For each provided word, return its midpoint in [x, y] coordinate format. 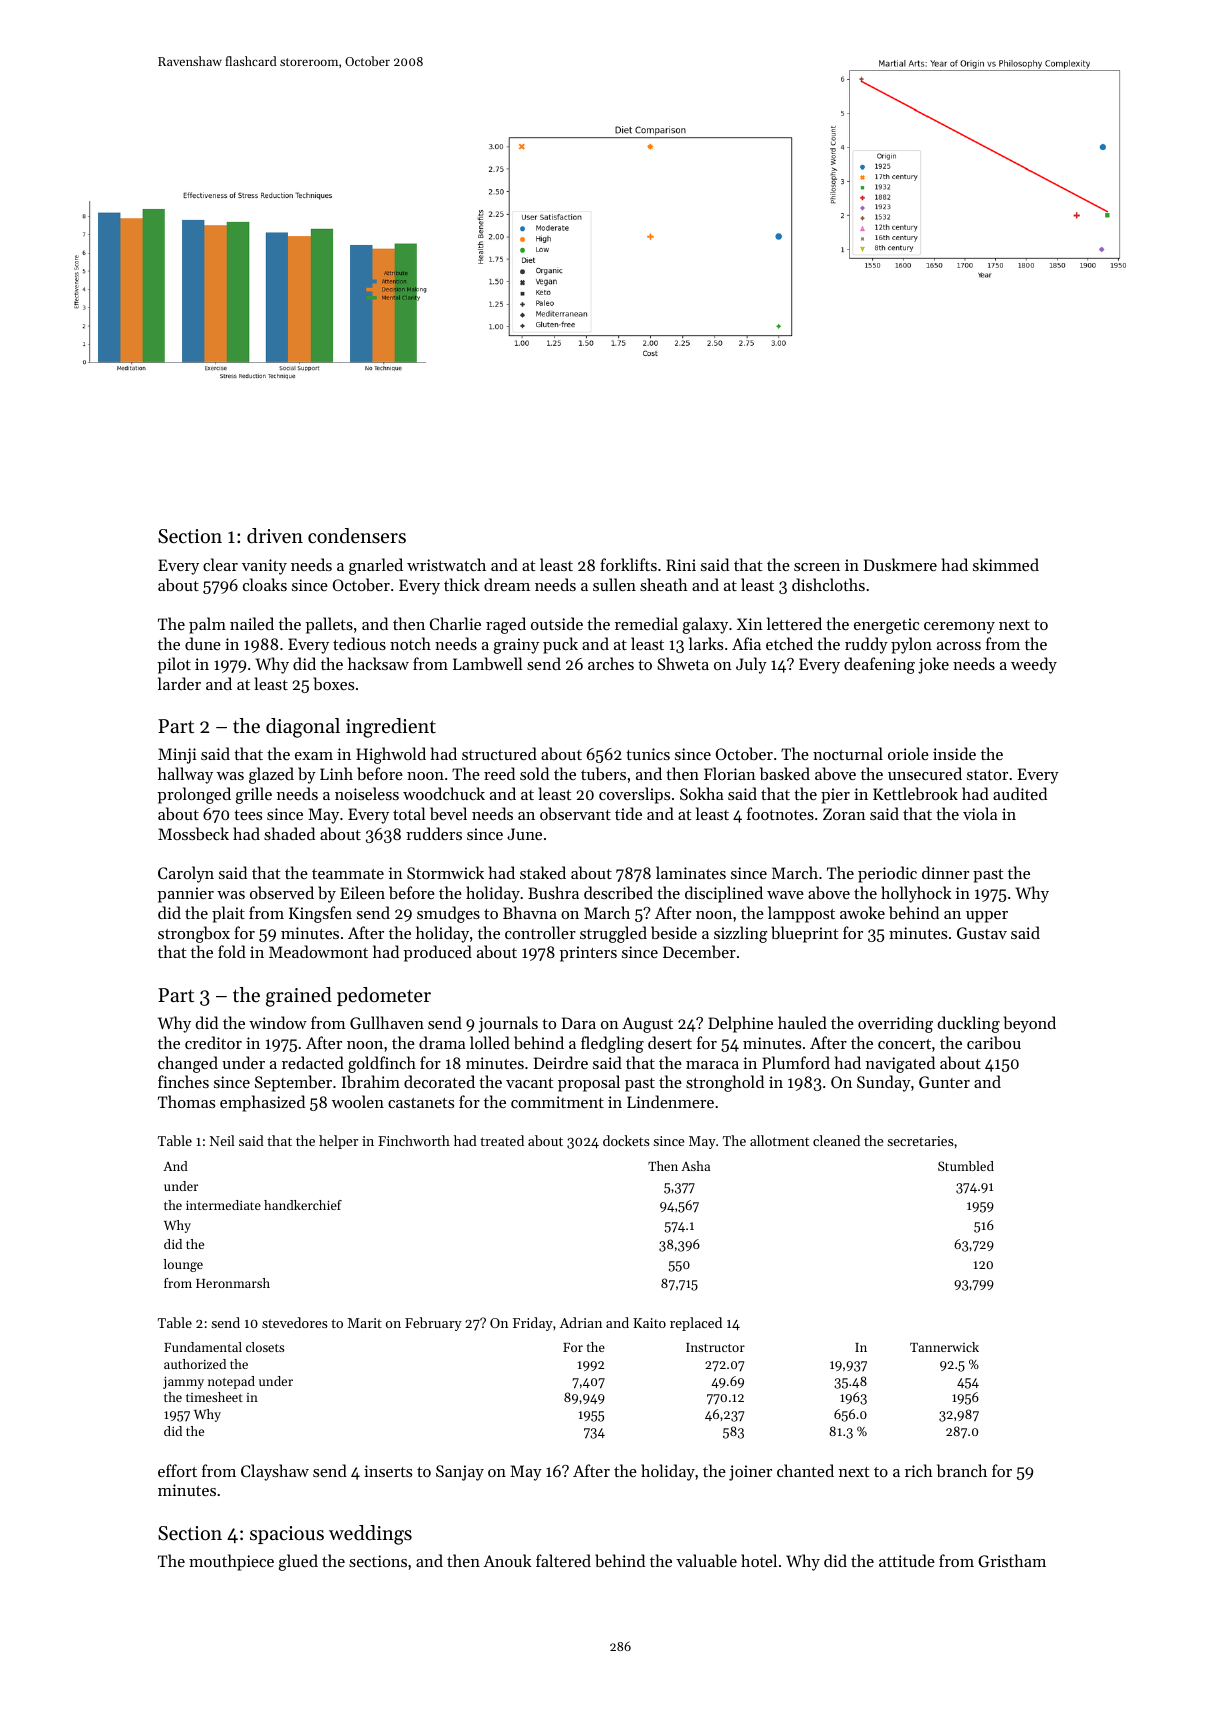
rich [919, 1470]
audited [1020, 793]
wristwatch [446, 564]
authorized [195, 1364]
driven [275, 535]
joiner [750, 1473]
